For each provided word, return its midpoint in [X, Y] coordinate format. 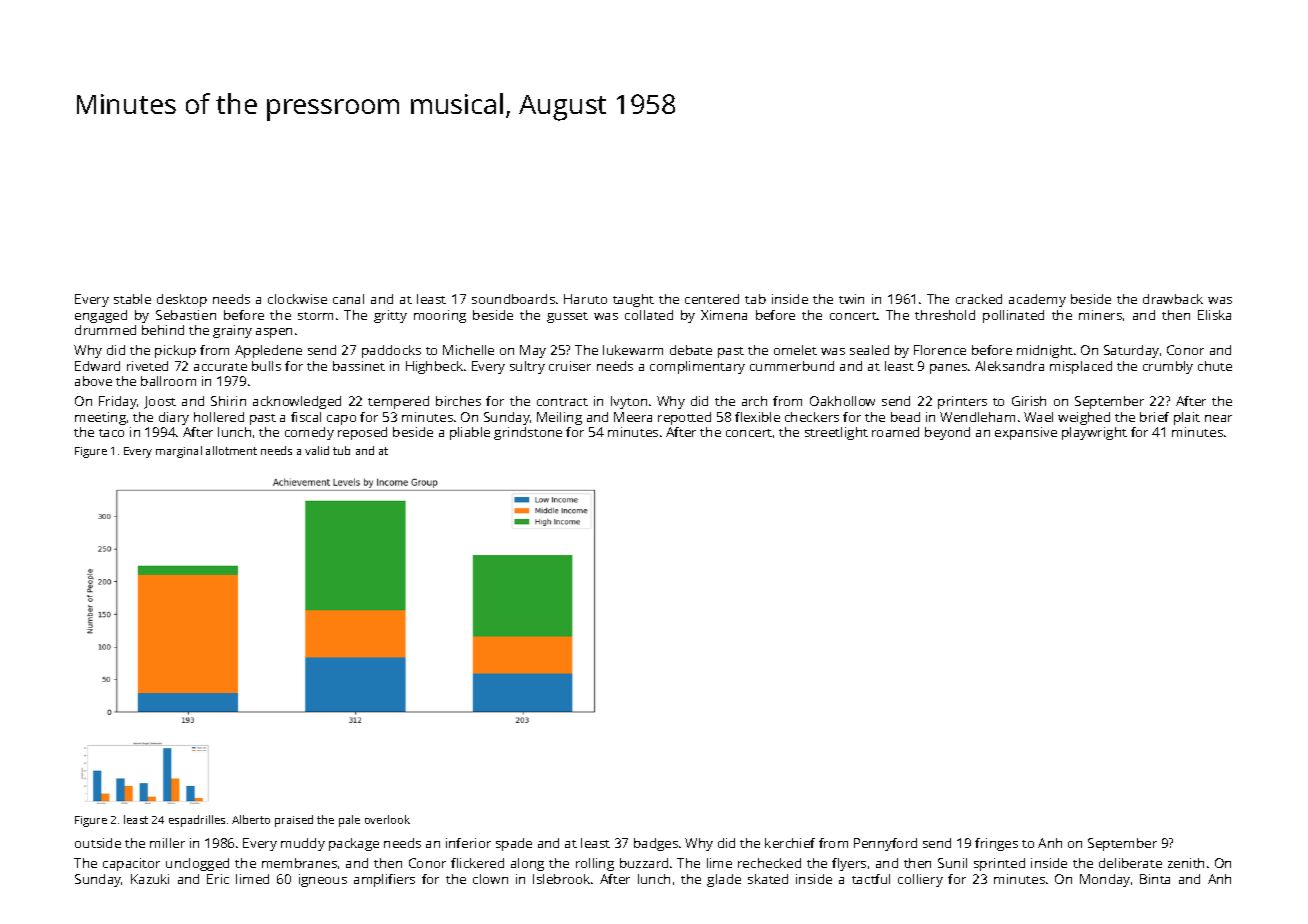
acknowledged [297, 402]
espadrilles [197, 821]
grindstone [528, 433]
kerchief [790, 843]
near [1218, 418]
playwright [1094, 433]
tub [341, 450]
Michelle [468, 350]
